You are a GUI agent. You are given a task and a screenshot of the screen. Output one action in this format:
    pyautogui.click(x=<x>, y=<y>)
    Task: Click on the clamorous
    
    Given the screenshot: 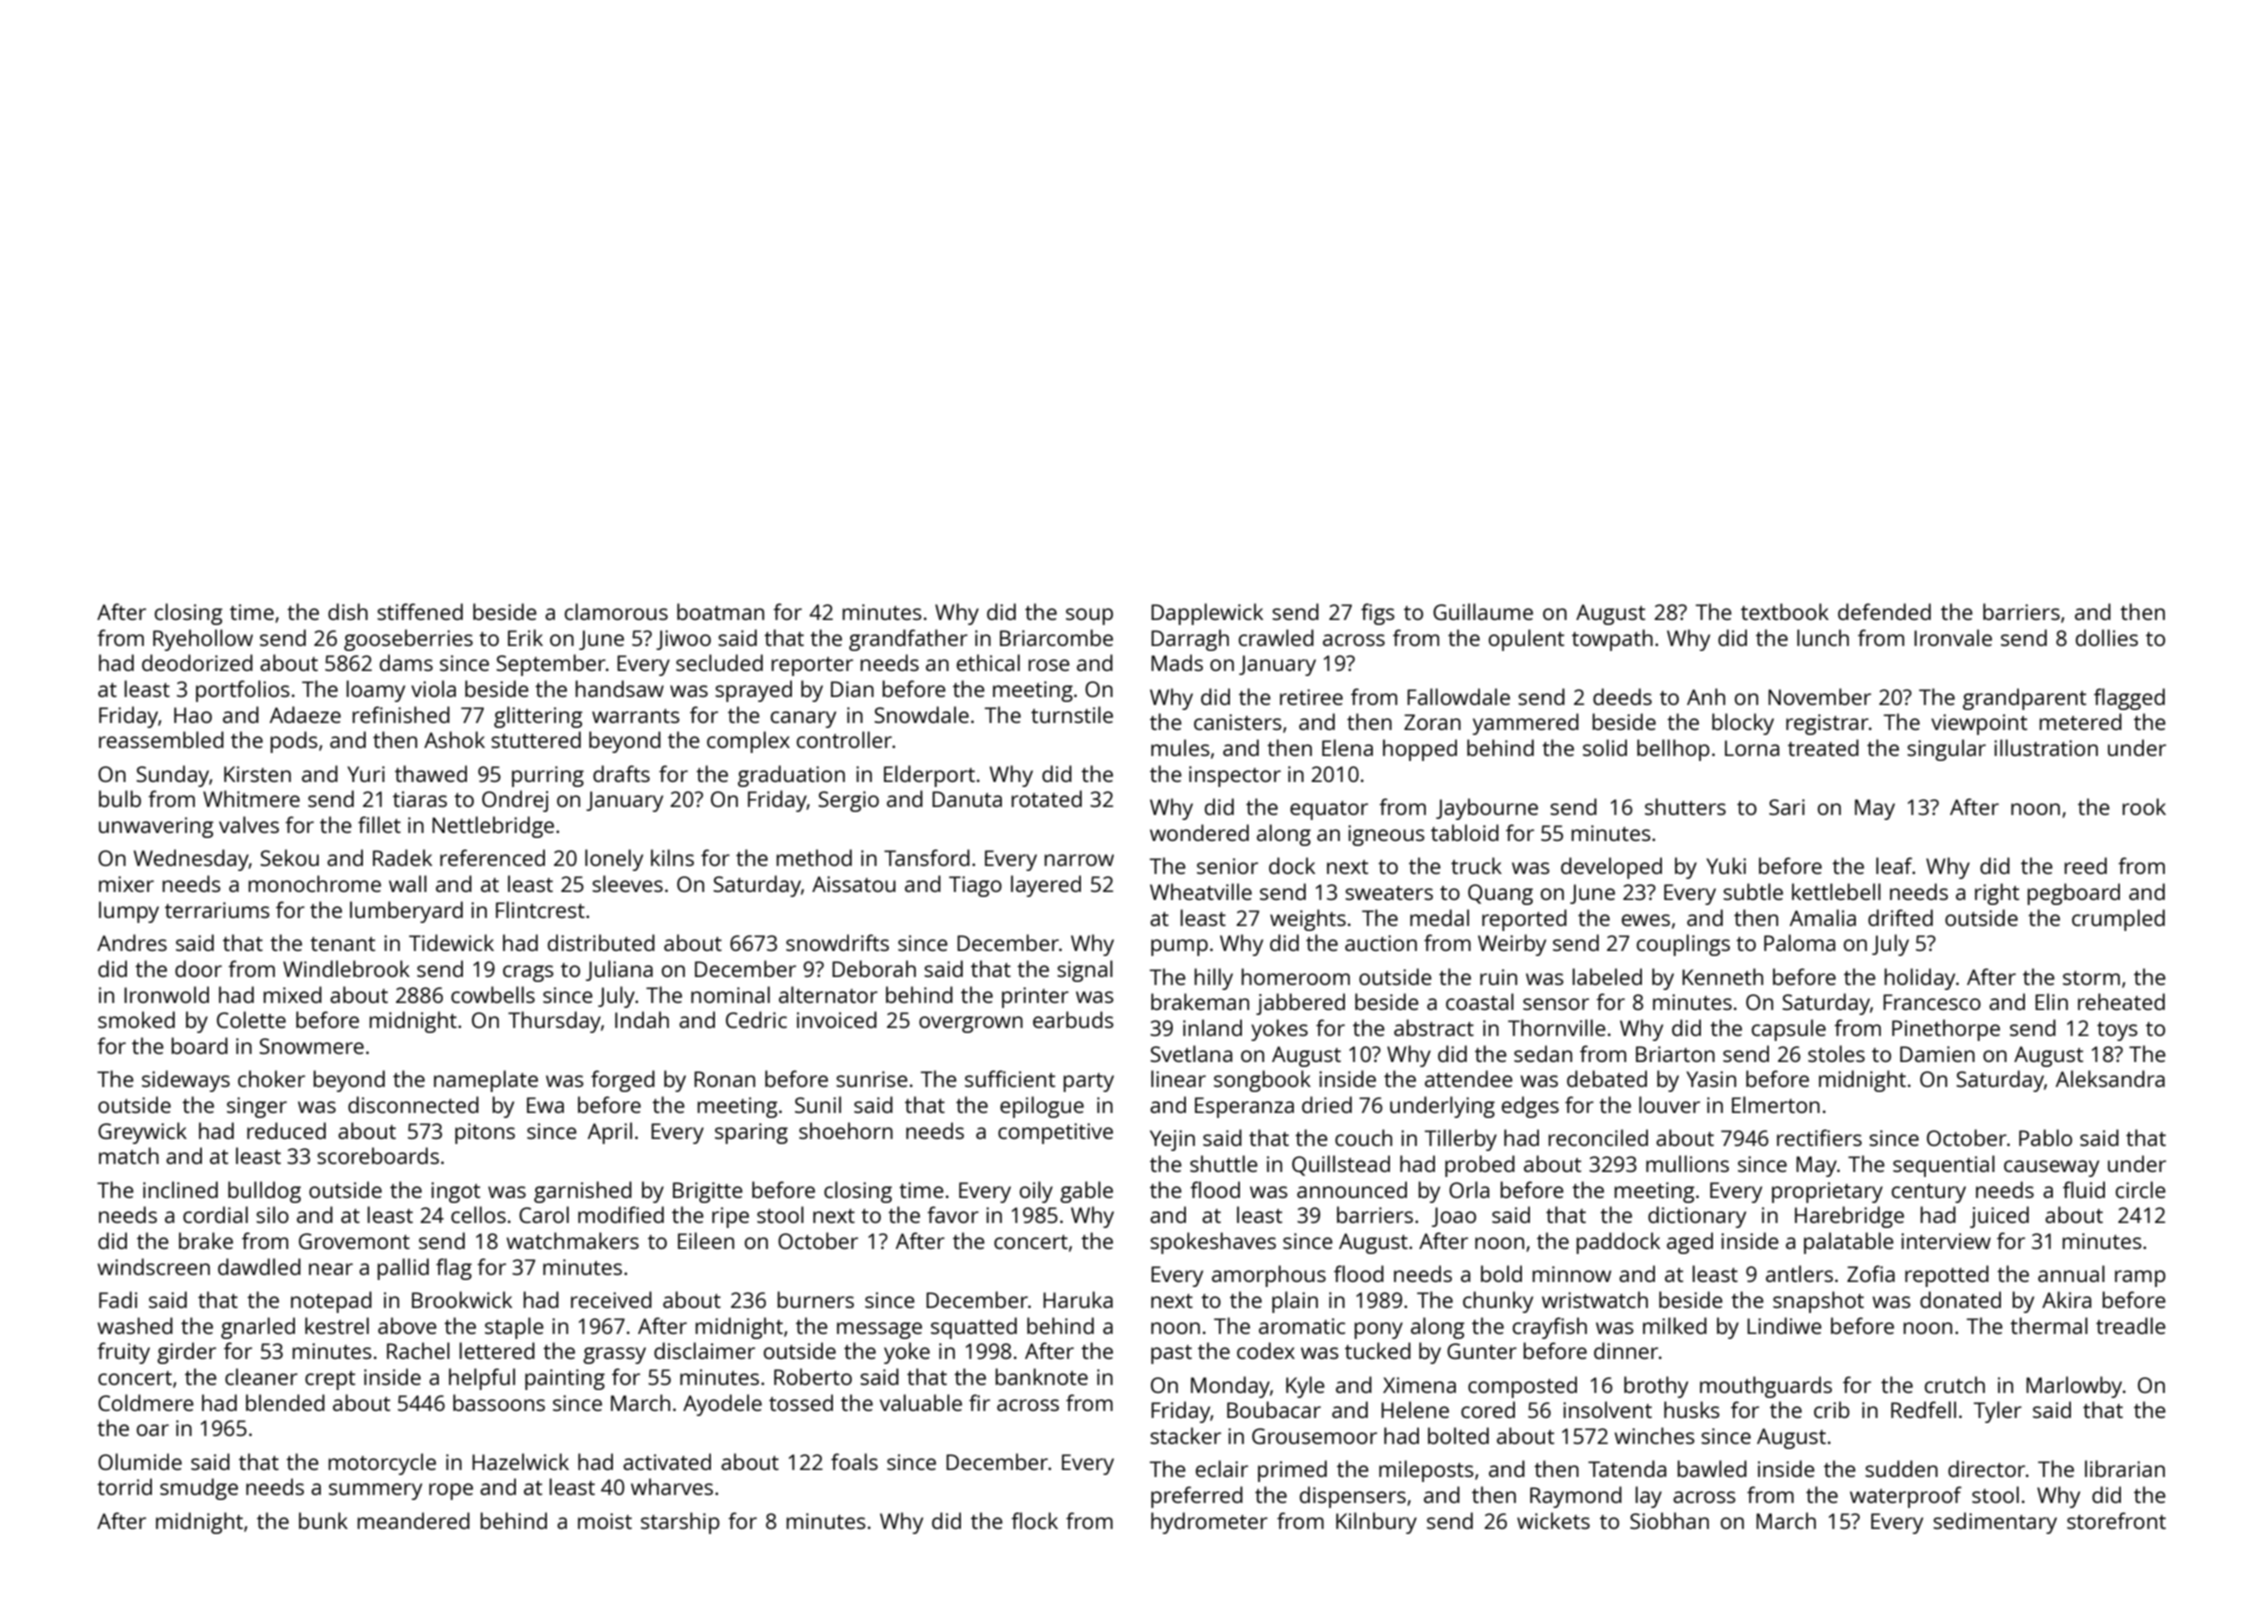 What is the action you would take?
    pyautogui.click(x=616, y=611)
